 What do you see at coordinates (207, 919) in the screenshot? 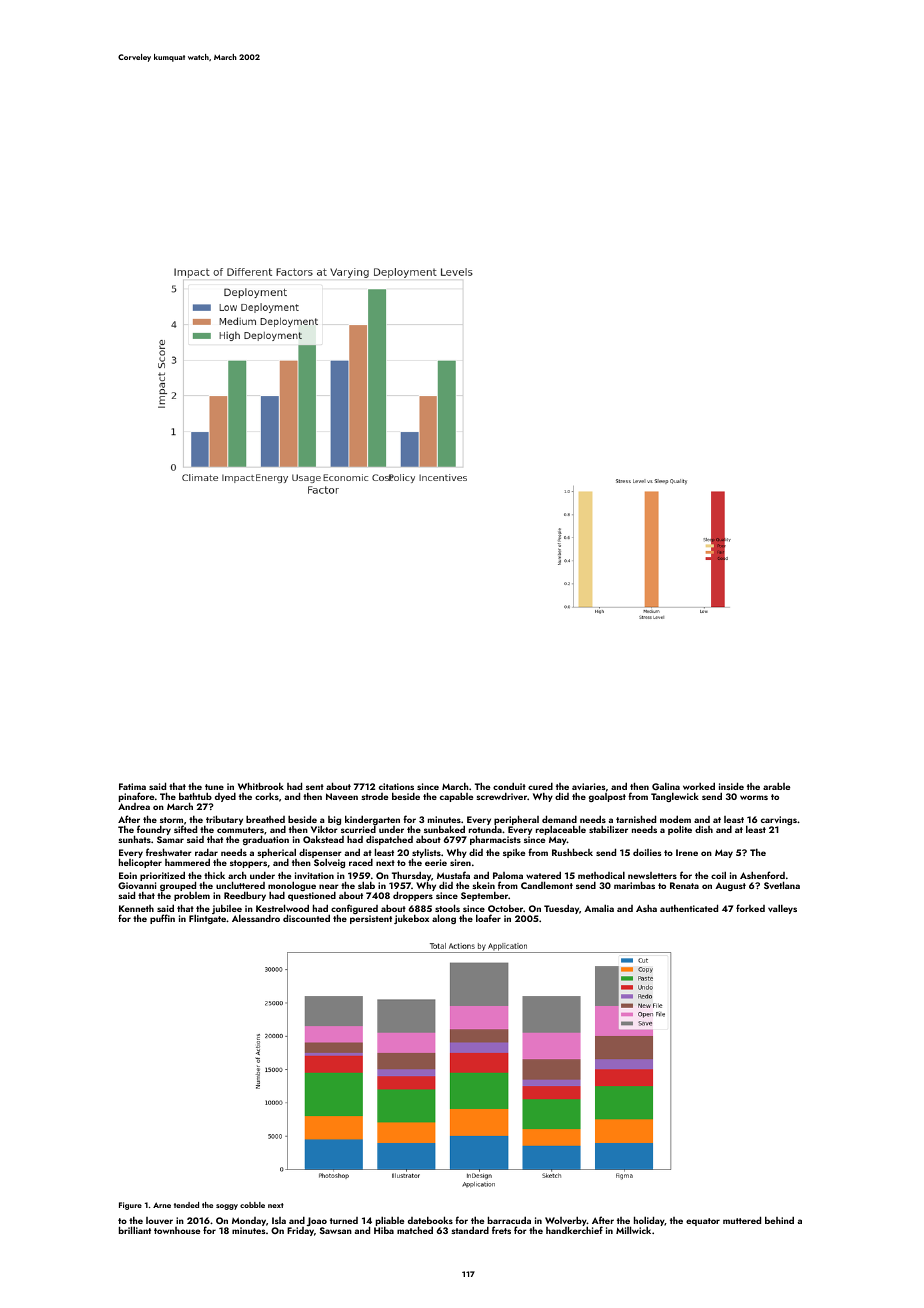
I see `Flintgate` at bounding box center [207, 919].
